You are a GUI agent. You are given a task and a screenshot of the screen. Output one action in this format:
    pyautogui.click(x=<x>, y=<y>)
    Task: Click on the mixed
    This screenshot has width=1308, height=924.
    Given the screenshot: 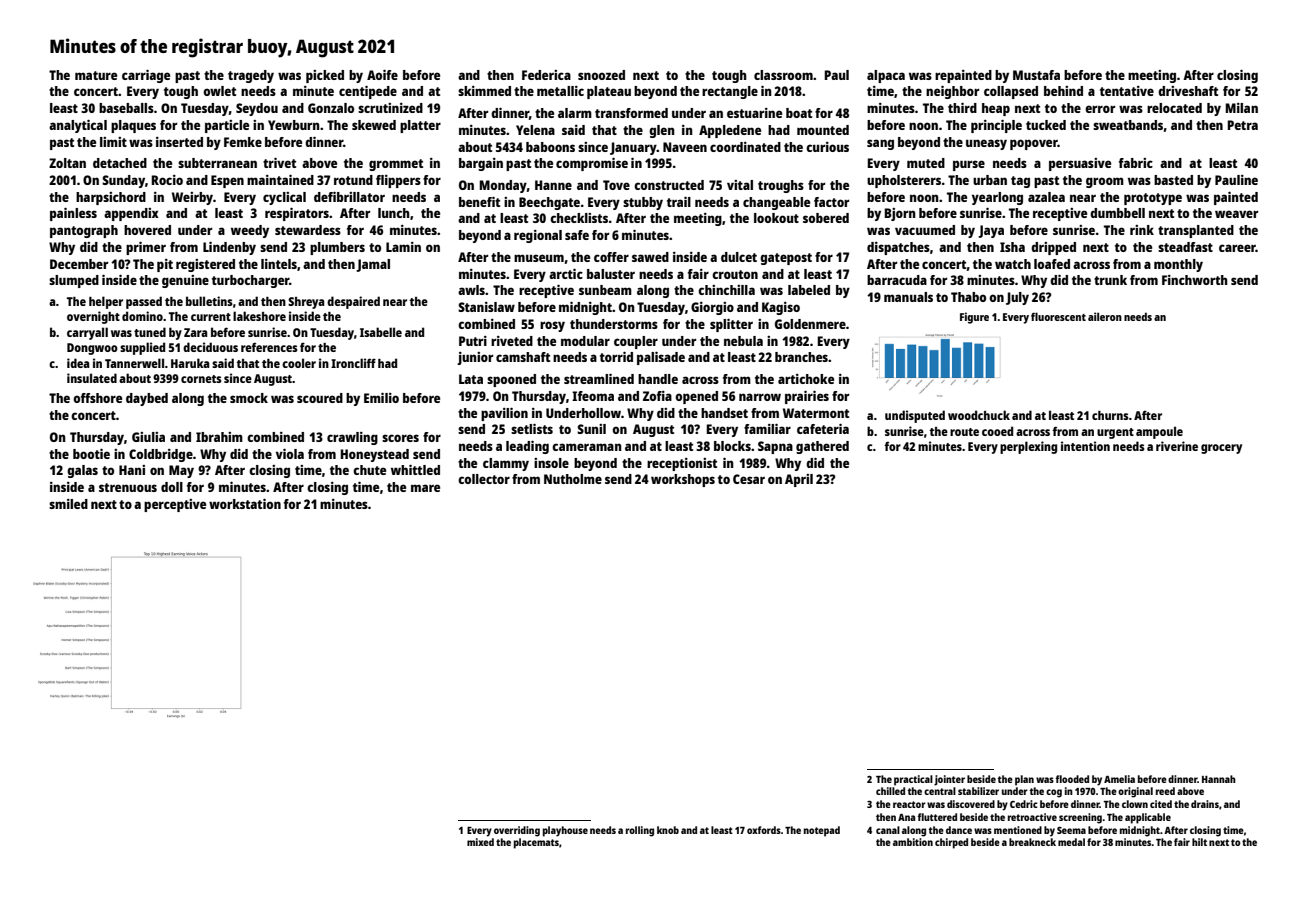 What is the action you would take?
    pyautogui.click(x=480, y=842)
